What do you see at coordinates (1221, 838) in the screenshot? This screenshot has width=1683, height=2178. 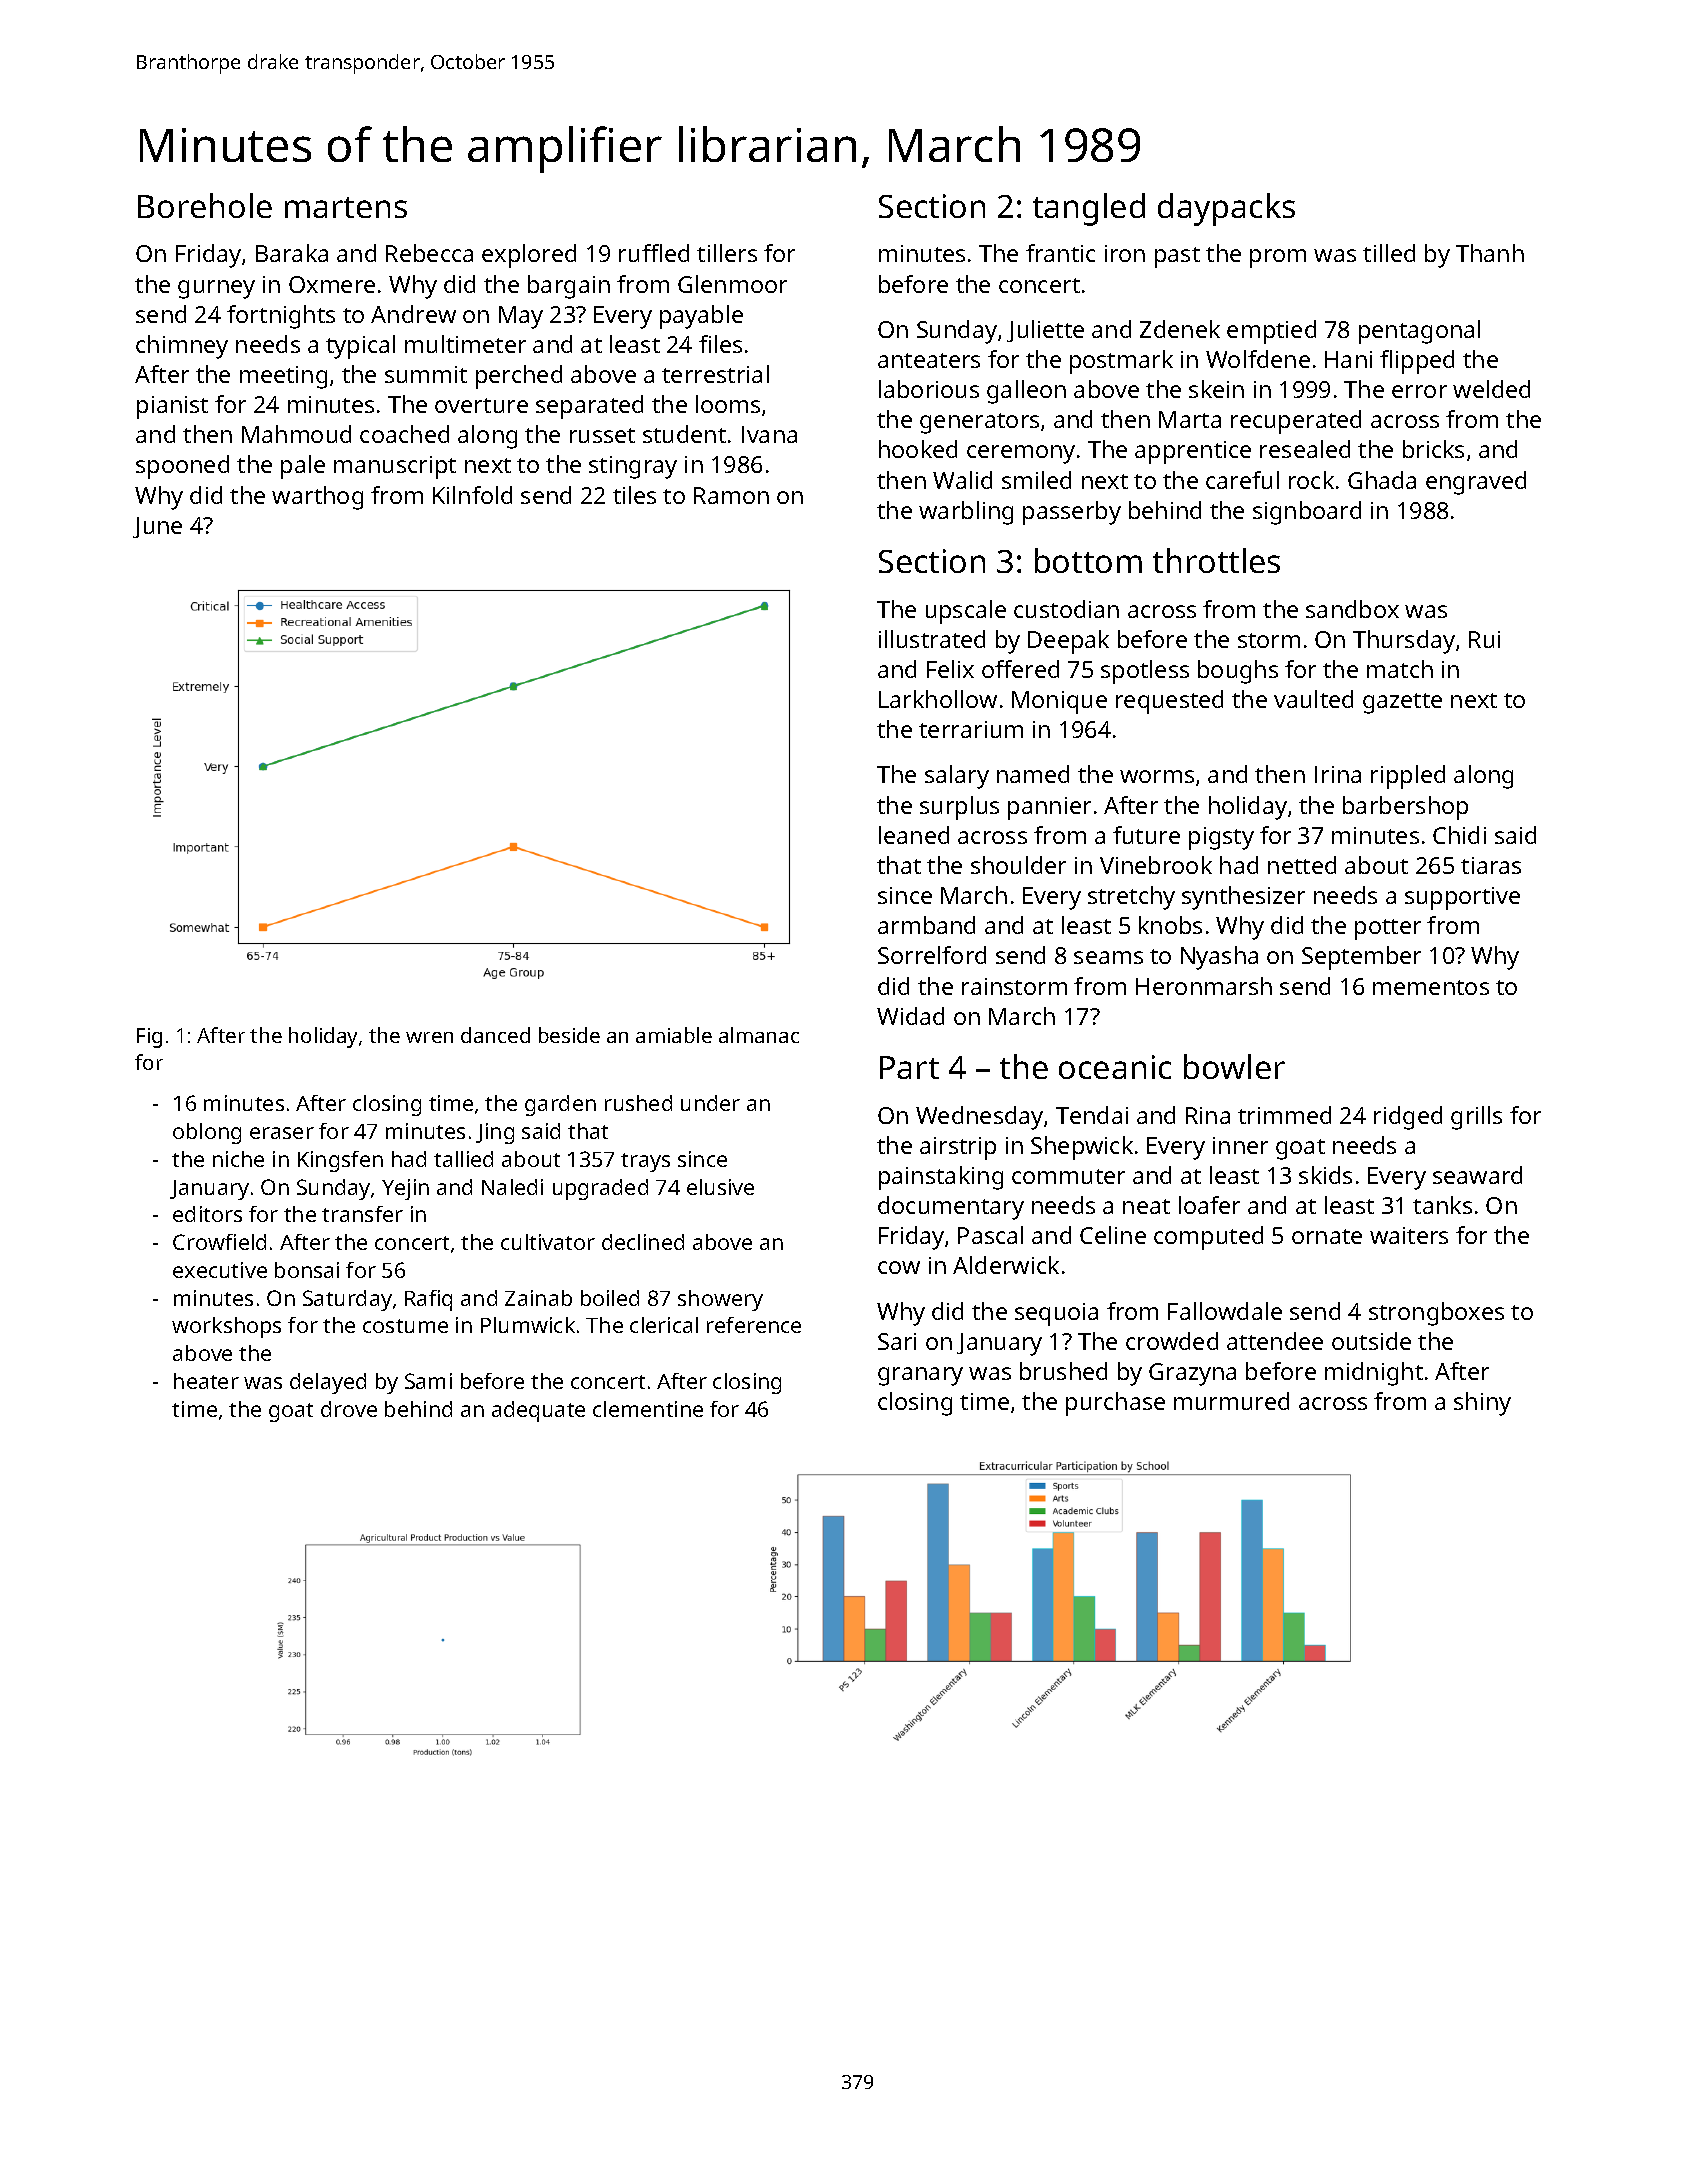 I see `pigsty` at bounding box center [1221, 838].
